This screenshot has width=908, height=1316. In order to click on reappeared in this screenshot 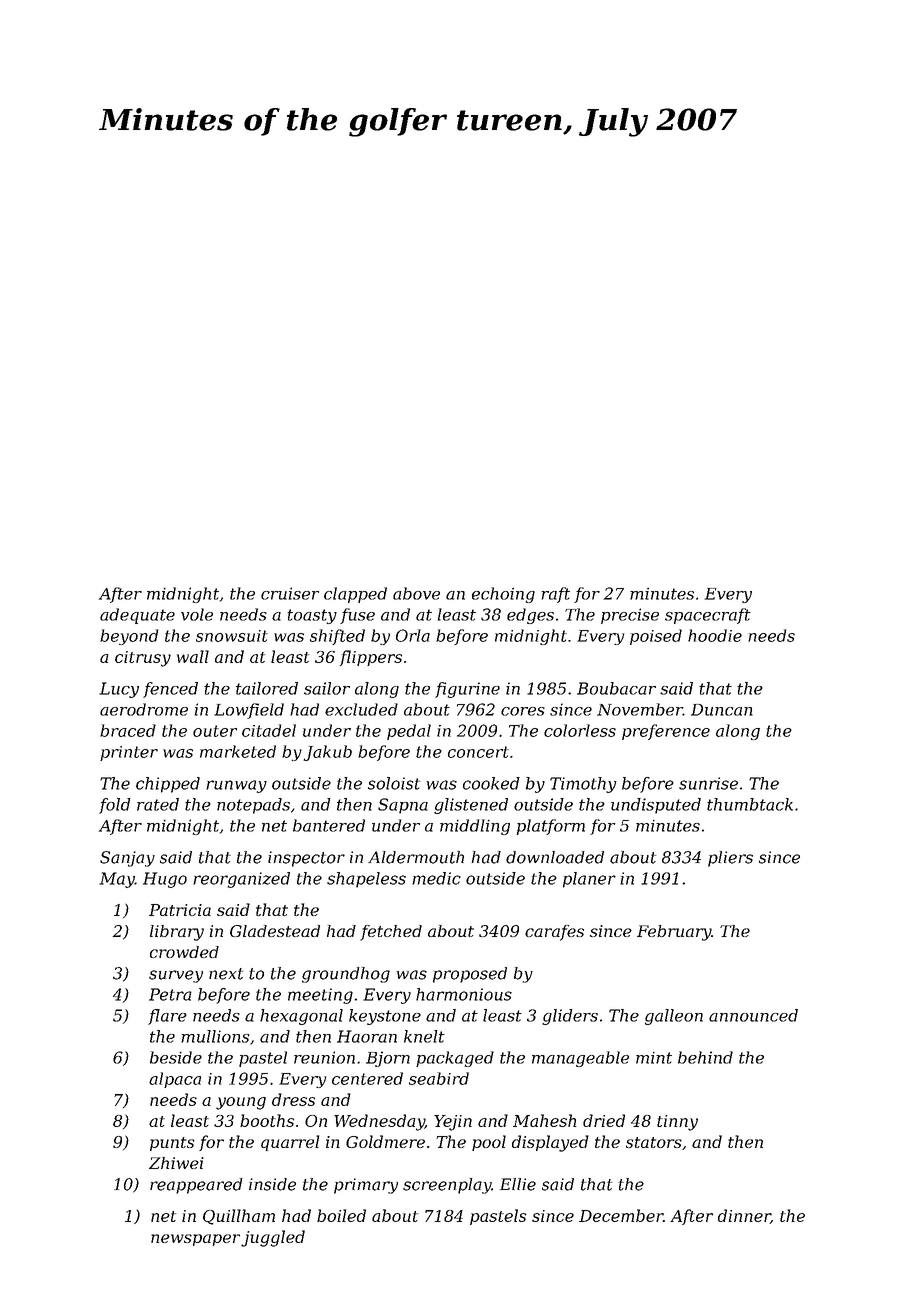, I will do `click(196, 1186)`.
